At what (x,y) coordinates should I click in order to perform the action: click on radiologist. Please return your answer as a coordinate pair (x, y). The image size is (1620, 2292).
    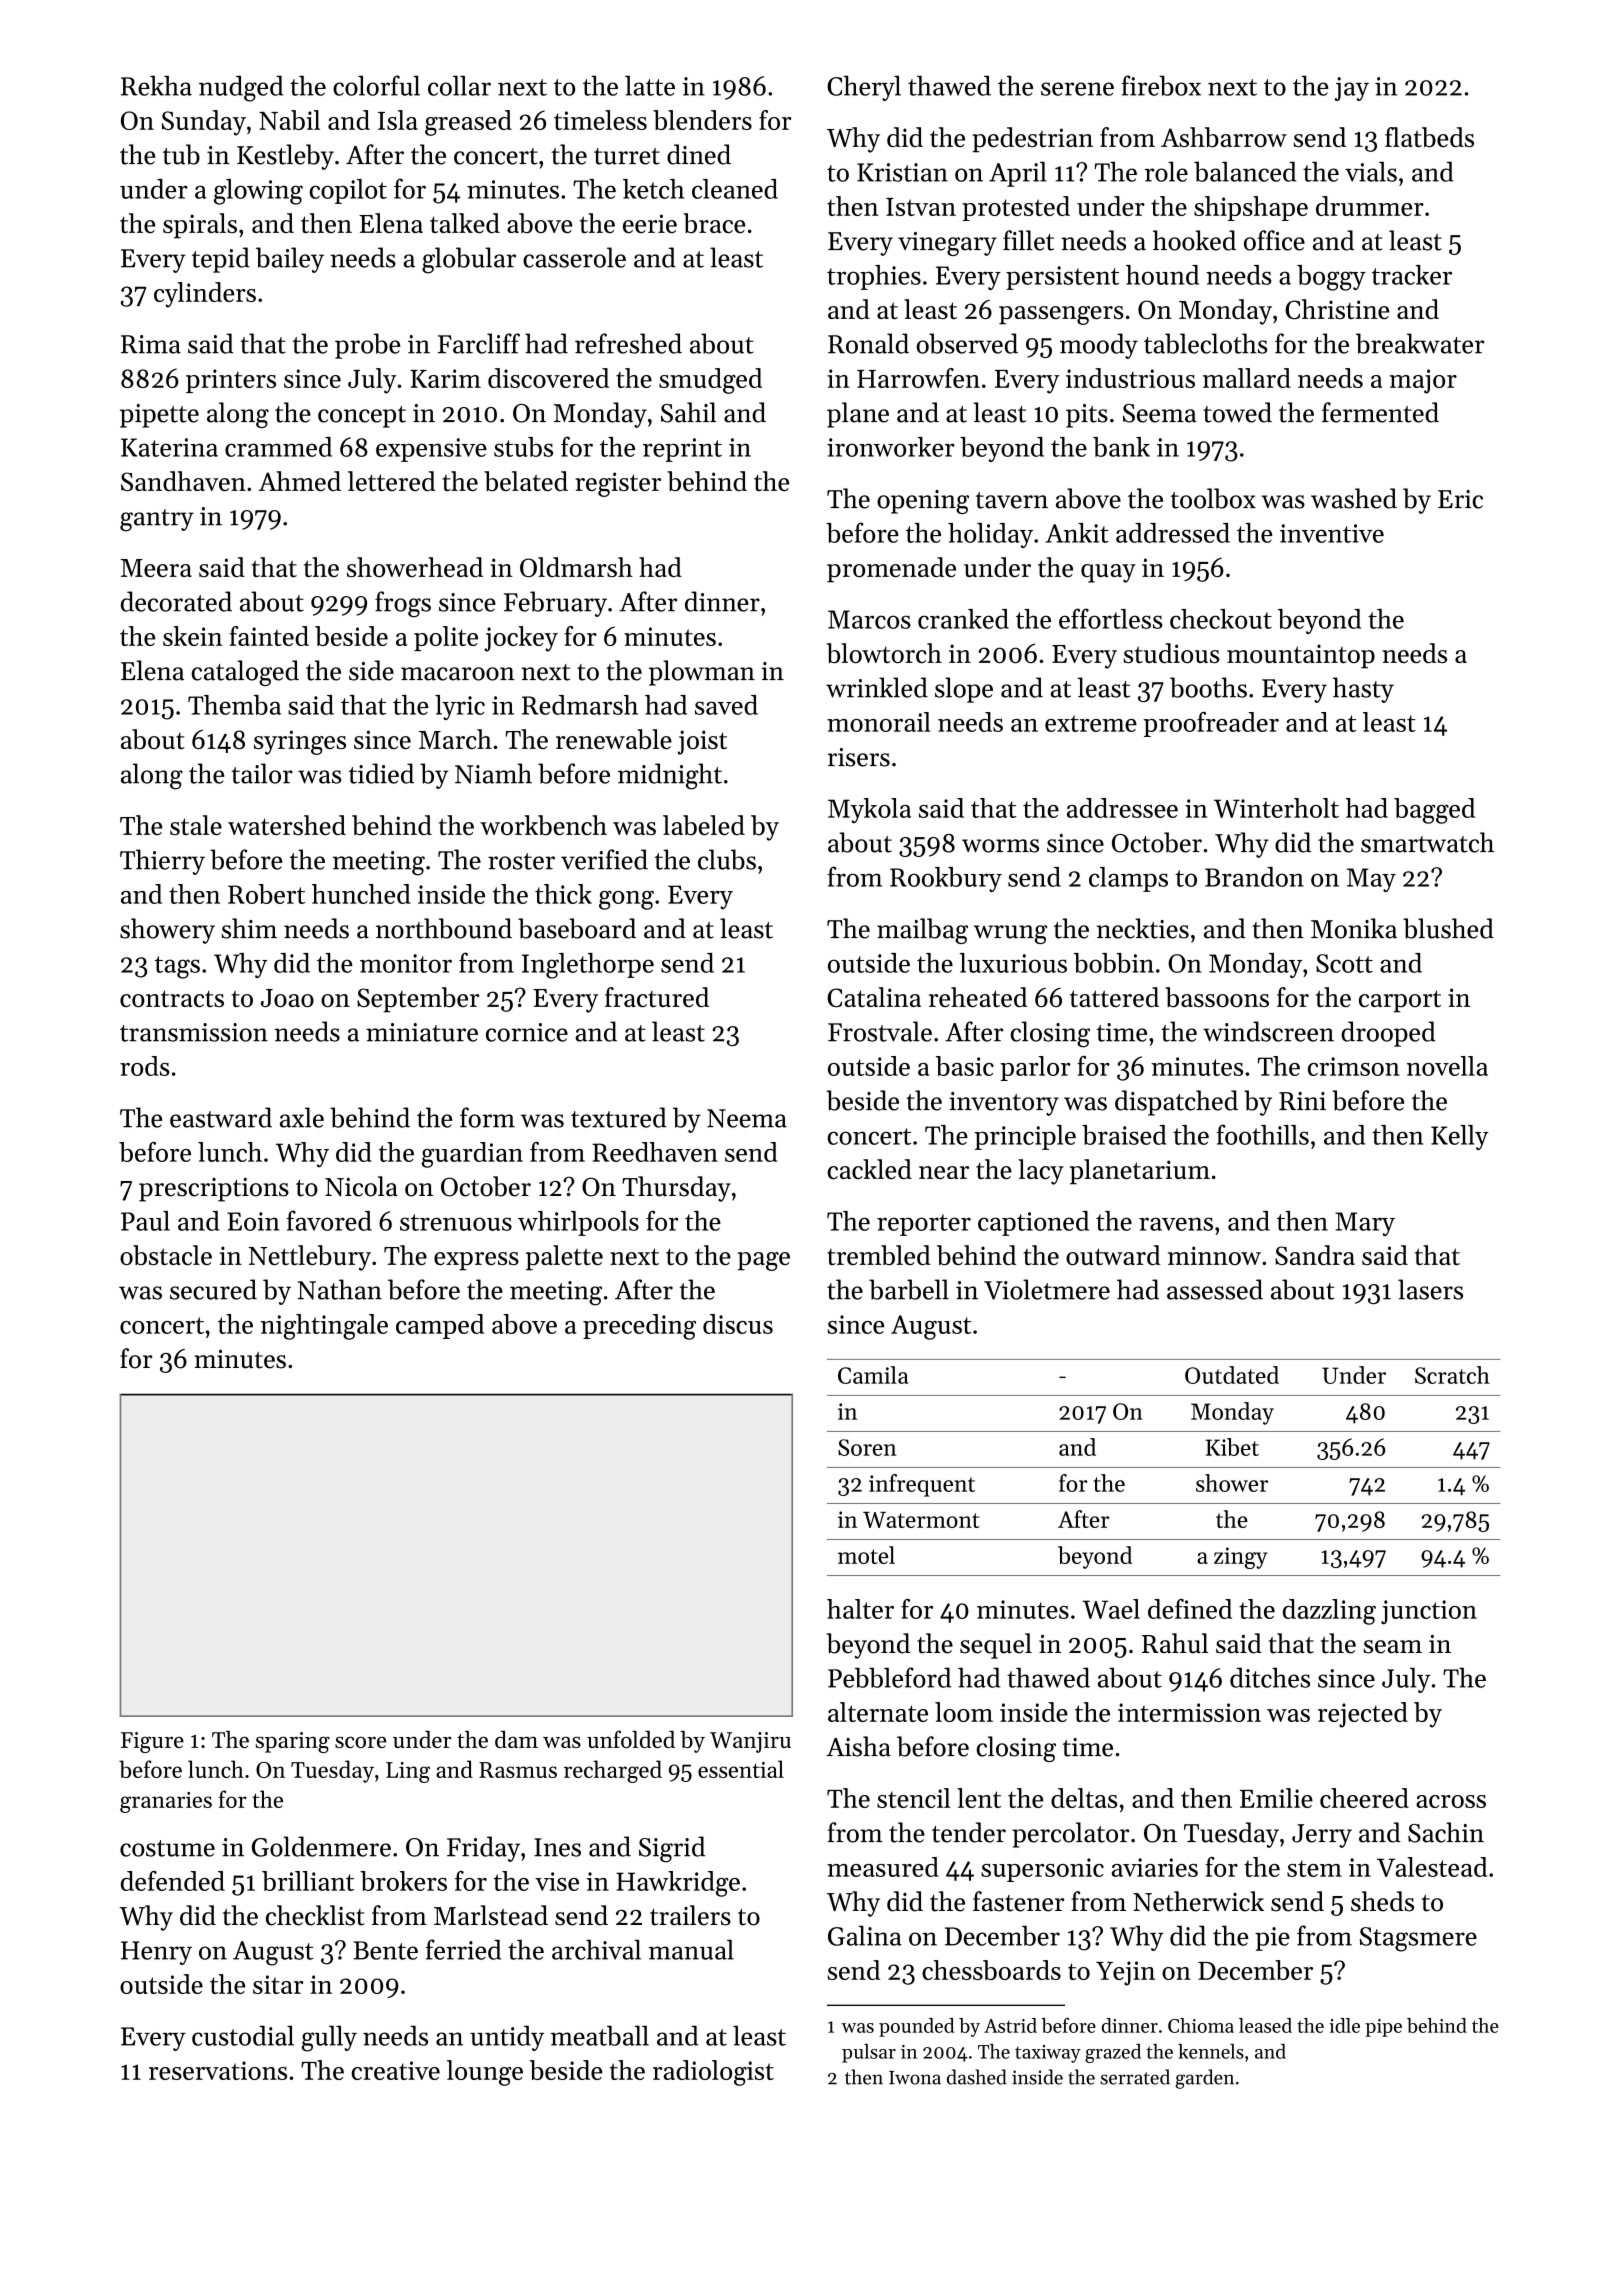
    Looking at the image, I should click on (713, 2073).
